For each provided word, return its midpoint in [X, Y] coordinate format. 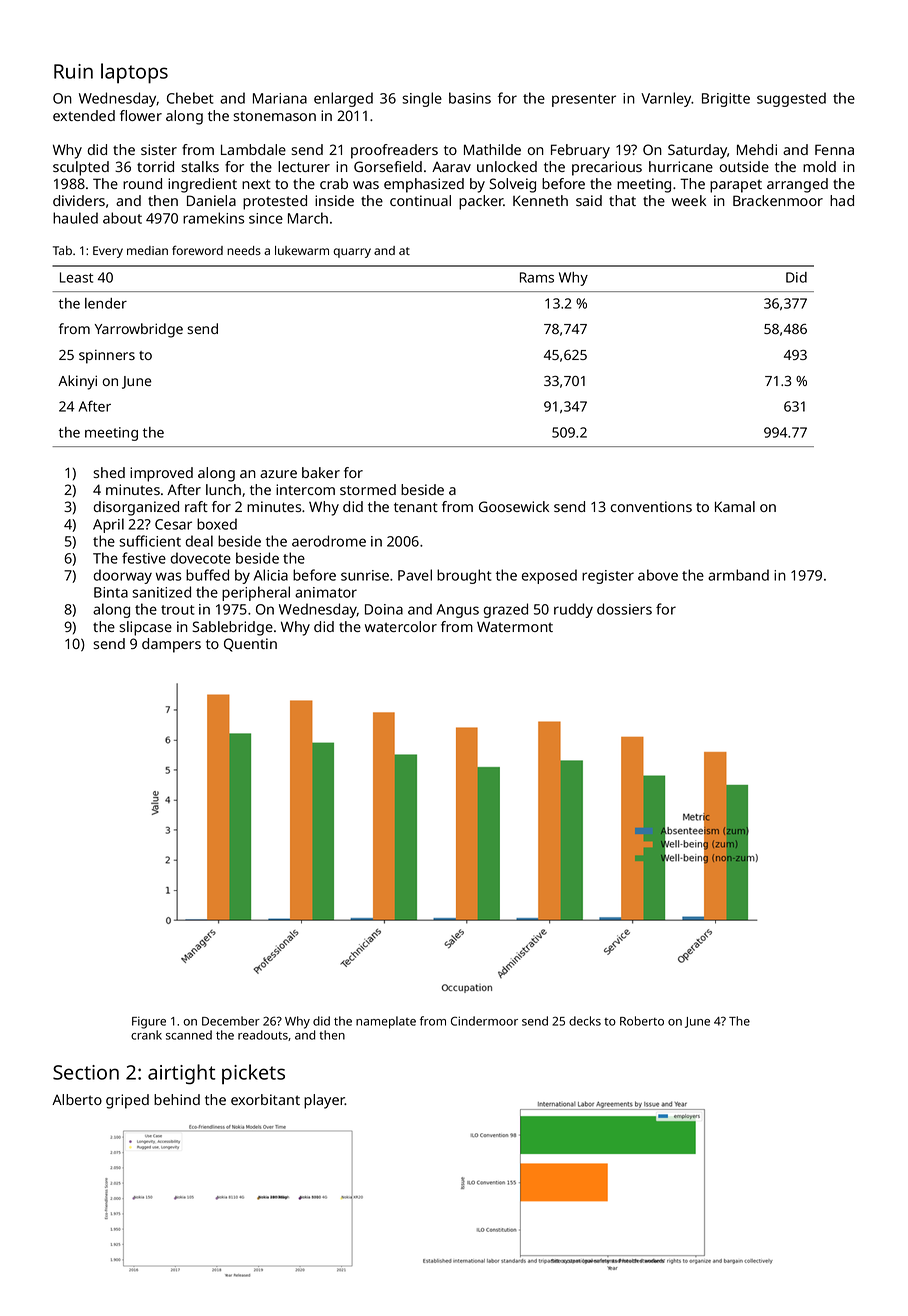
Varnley [666, 99]
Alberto [77, 1099]
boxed [217, 524]
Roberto [642, 1021]
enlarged [343, 99]
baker [321, 472]
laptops [134, 73]
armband [738, 575]
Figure [149, 1022]
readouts [263, 1035]
